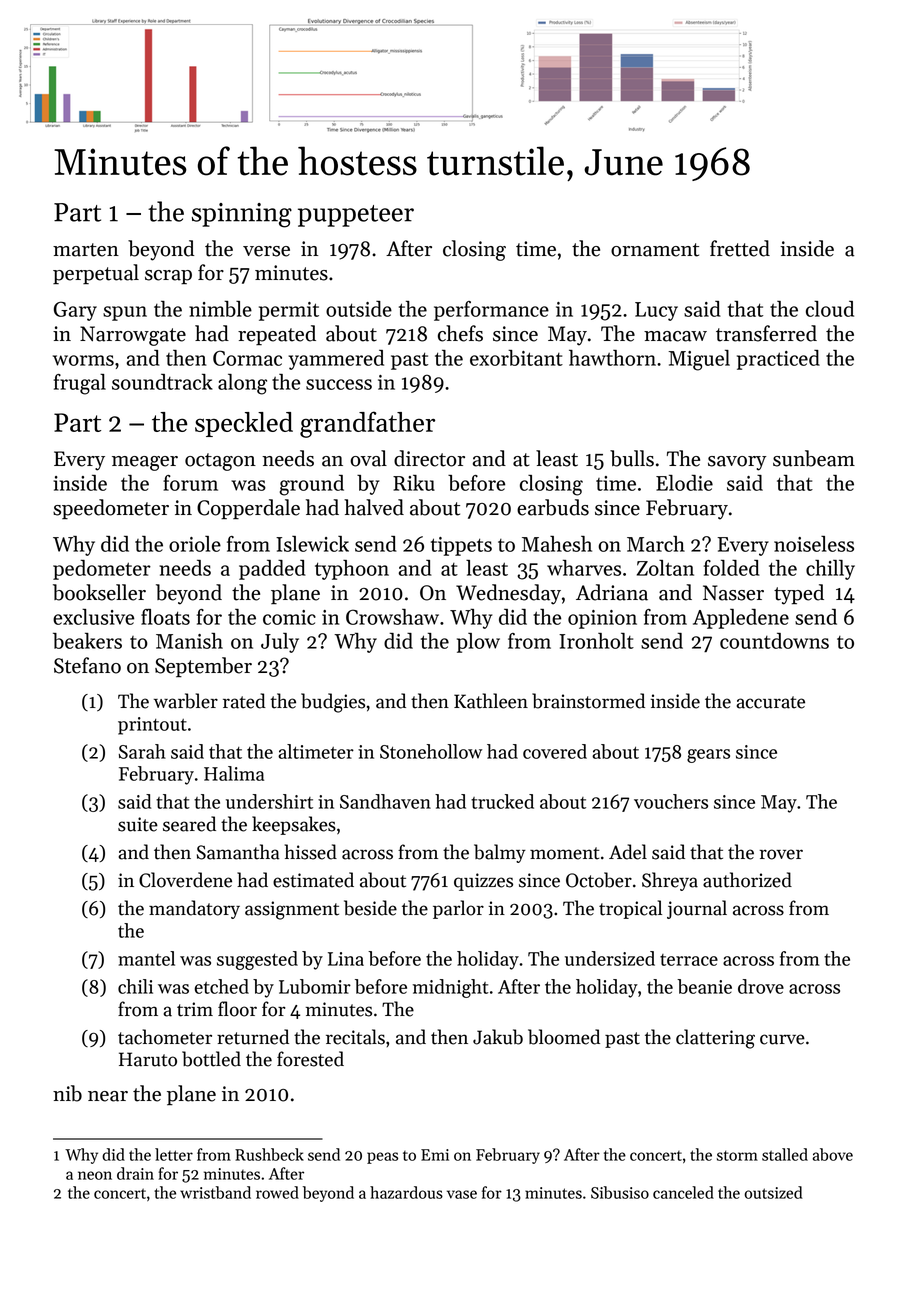 This page has width=908, height=1316. What do you see at coordinates (671, 801) in the page?
I see `vouchers` at bounding box center [671, 801].
